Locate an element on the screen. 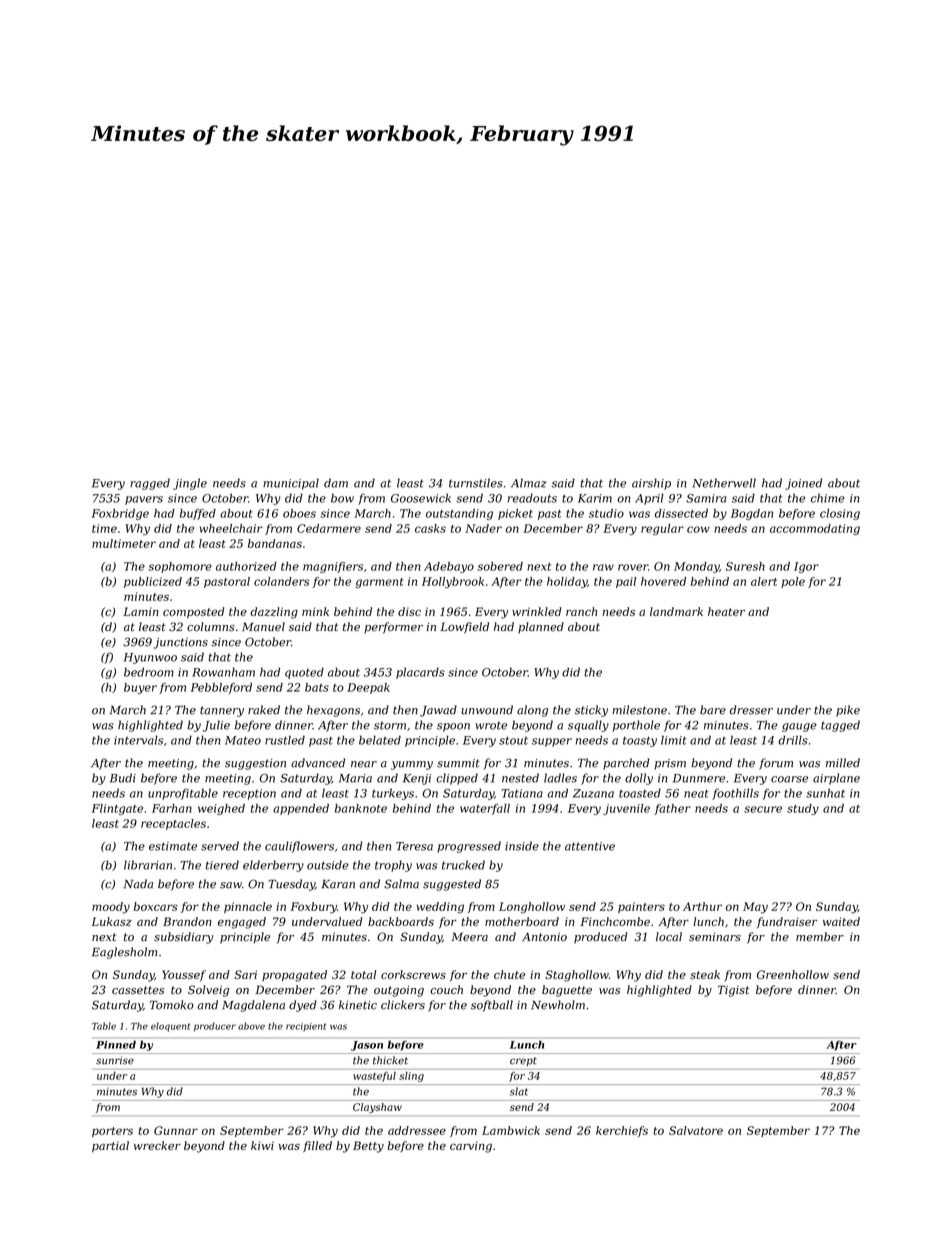 The image size is (952, 1233). Nada is located at coordinates (138, 884).
